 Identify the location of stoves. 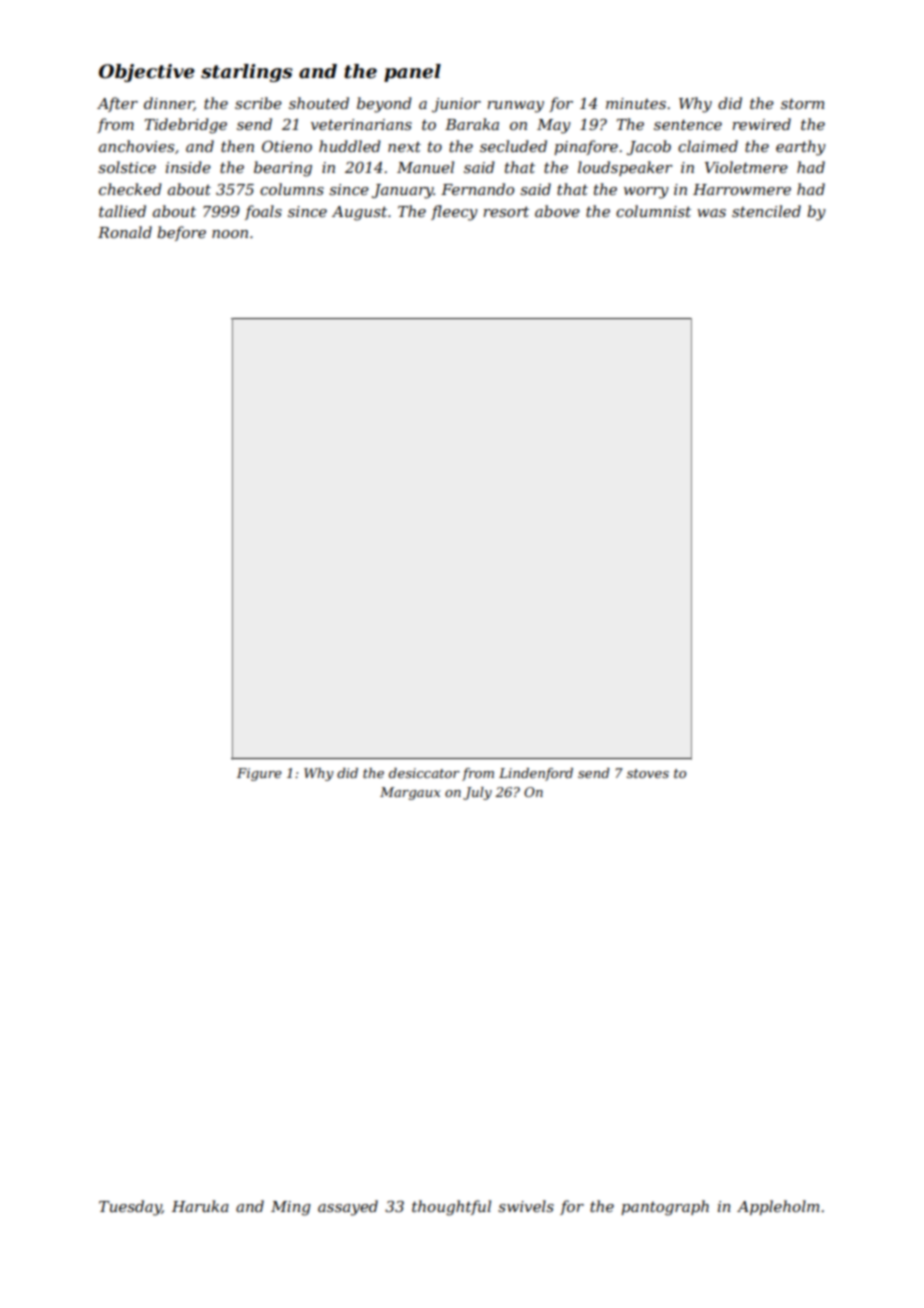
(648, 773).
